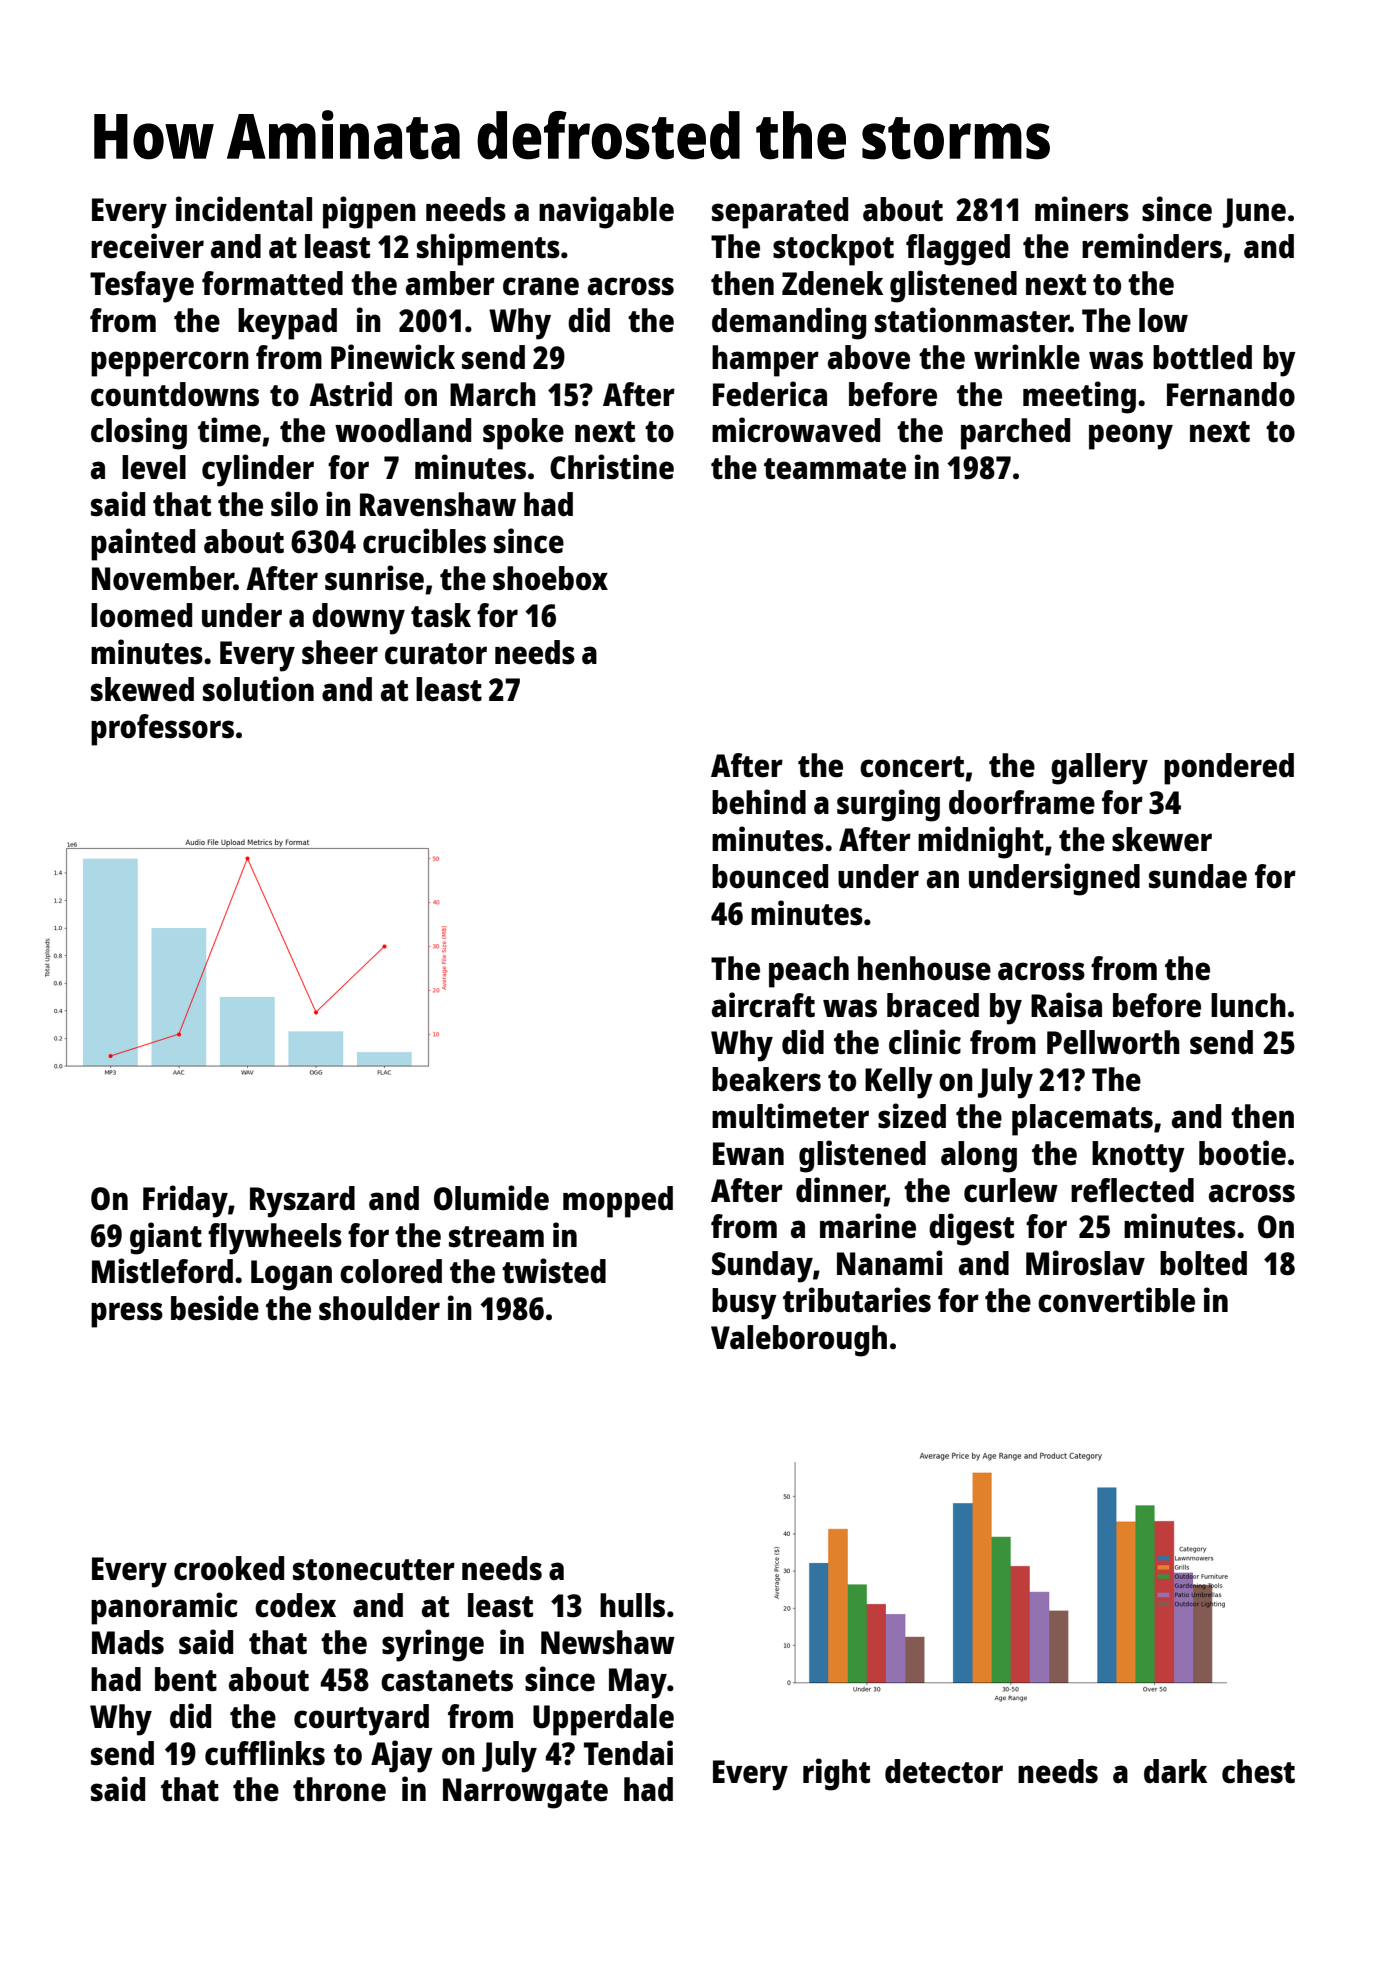 This screenshot has height=1969, width=1386. What do you see at coordinates (1242, 1153) in the screenshot?
I see `bootie` at bounding box center [1242, 1153].
